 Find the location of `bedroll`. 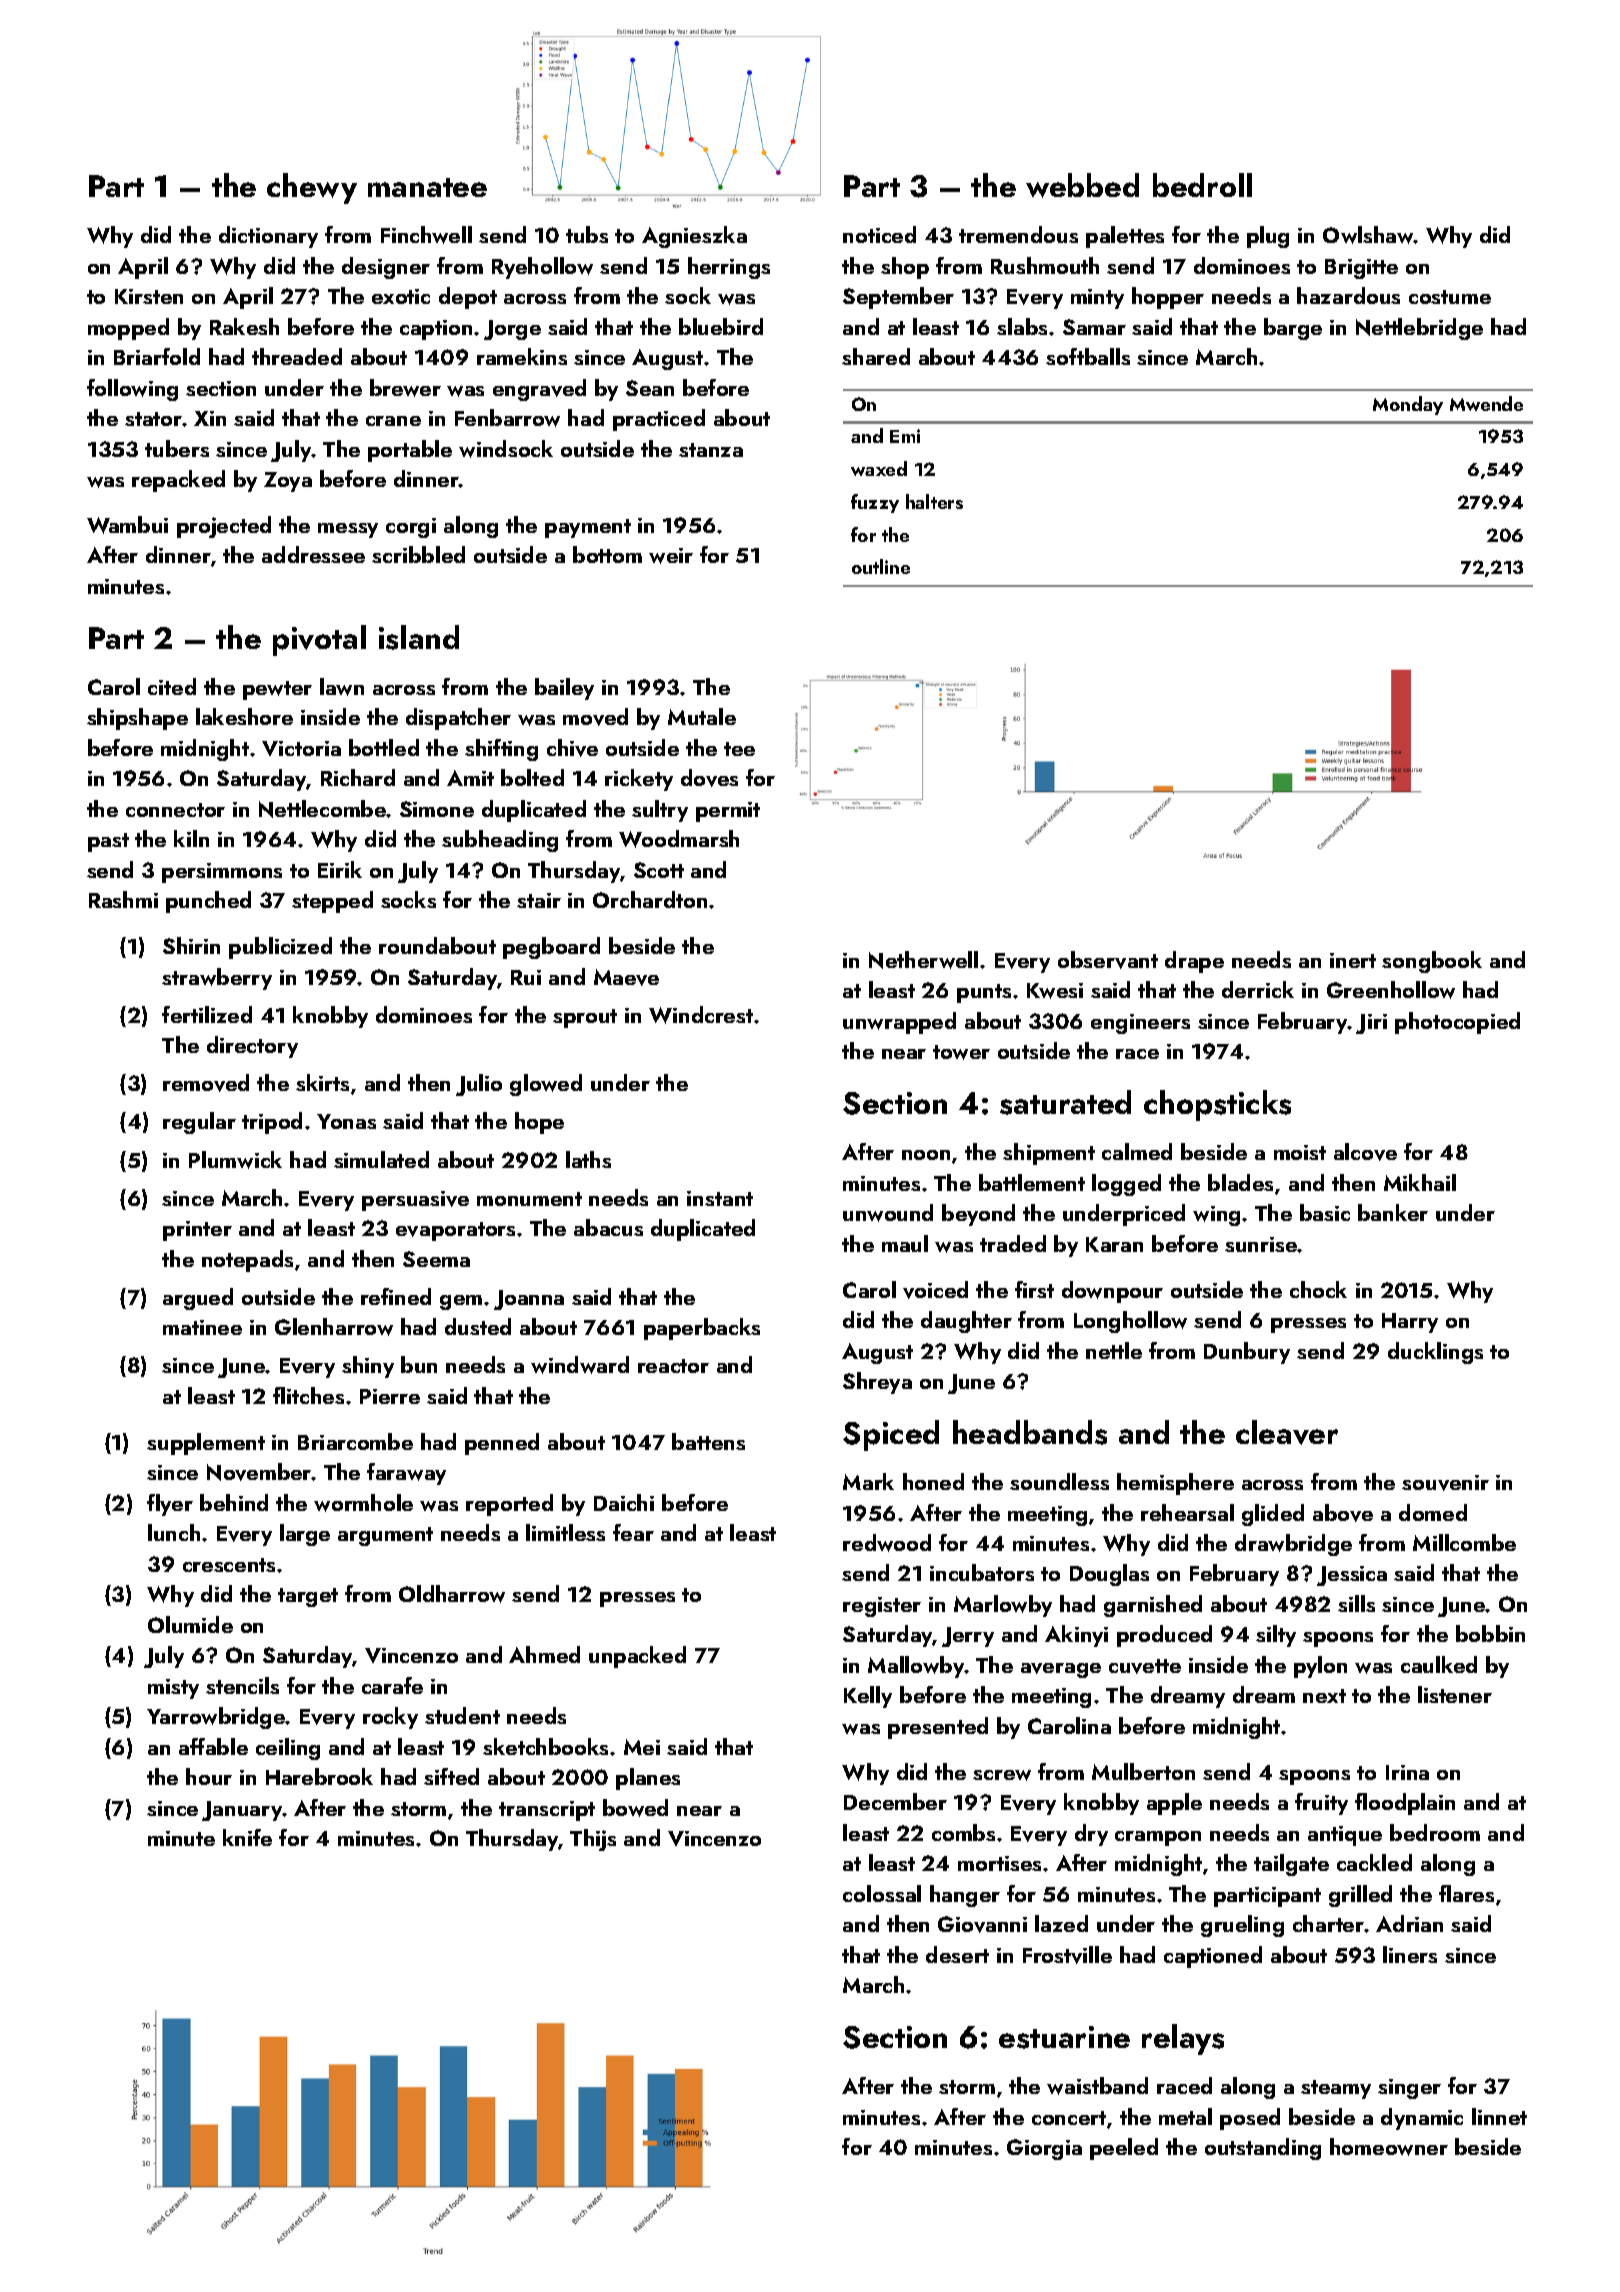

bedroll is located at coordinates (1202, 185).
